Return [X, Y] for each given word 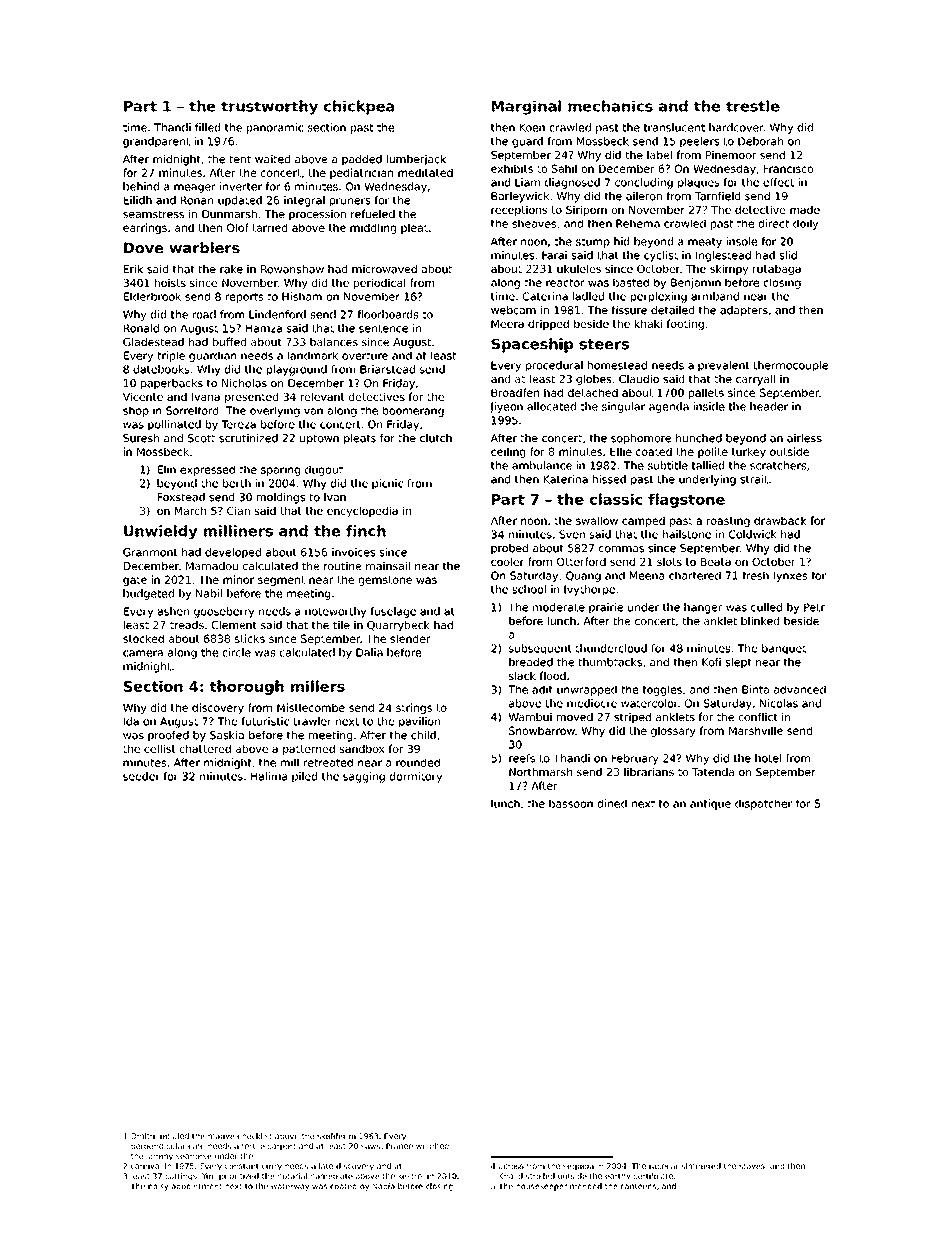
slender [410, 638]
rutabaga [777, 269]
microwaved [384, 269]
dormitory [416, 777]
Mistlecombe [311, 707]
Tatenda [713, 771]
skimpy [729, 269]
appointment [196, 1187]
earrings [145, 228]
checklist [254, 1136]
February [635, 759]
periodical [379, 283]
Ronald [141, 328]
